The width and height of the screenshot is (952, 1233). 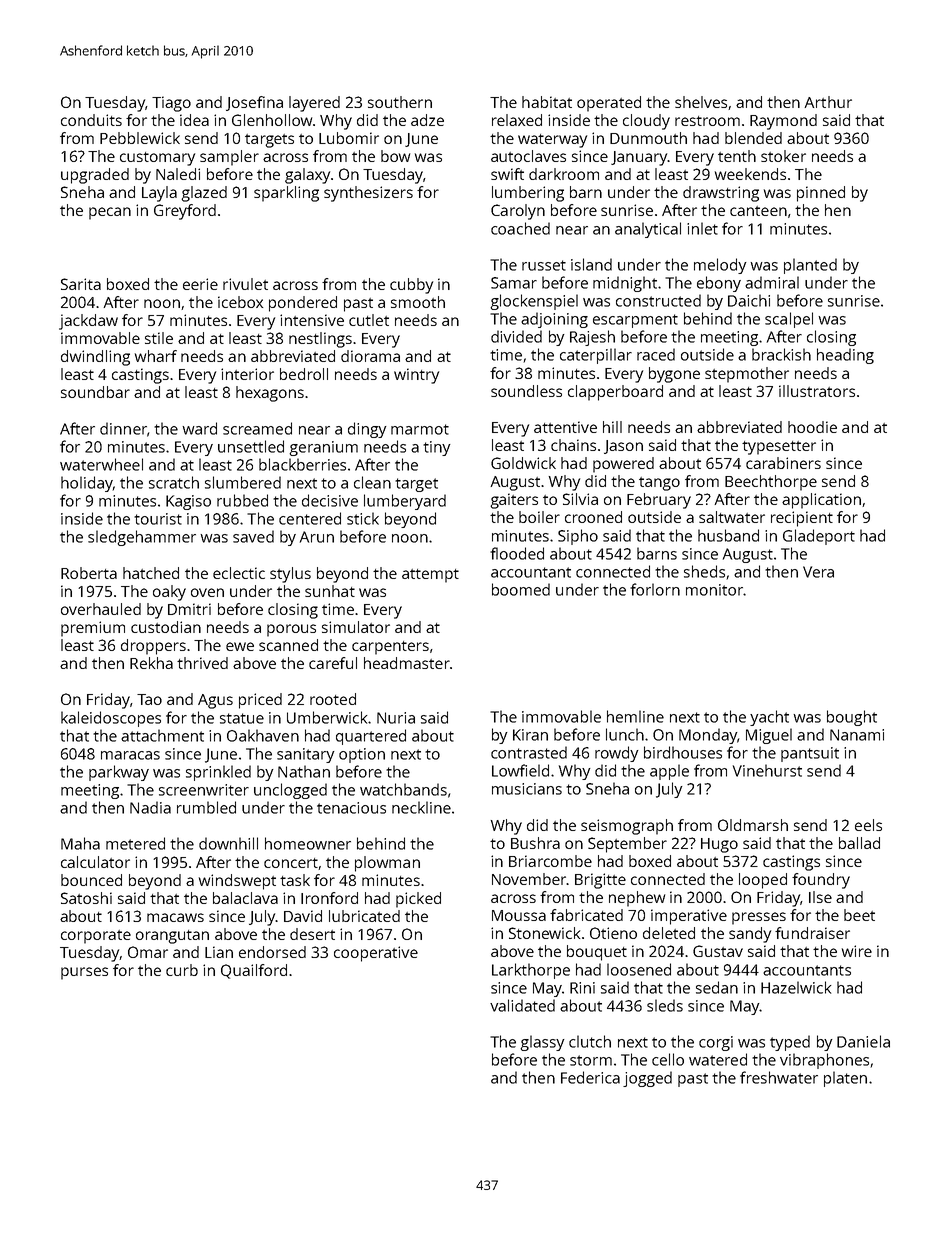 What do you see at coordinates (254, 971) in the screenshot?
I see `Quailford` at bounding box center [254, 971].
